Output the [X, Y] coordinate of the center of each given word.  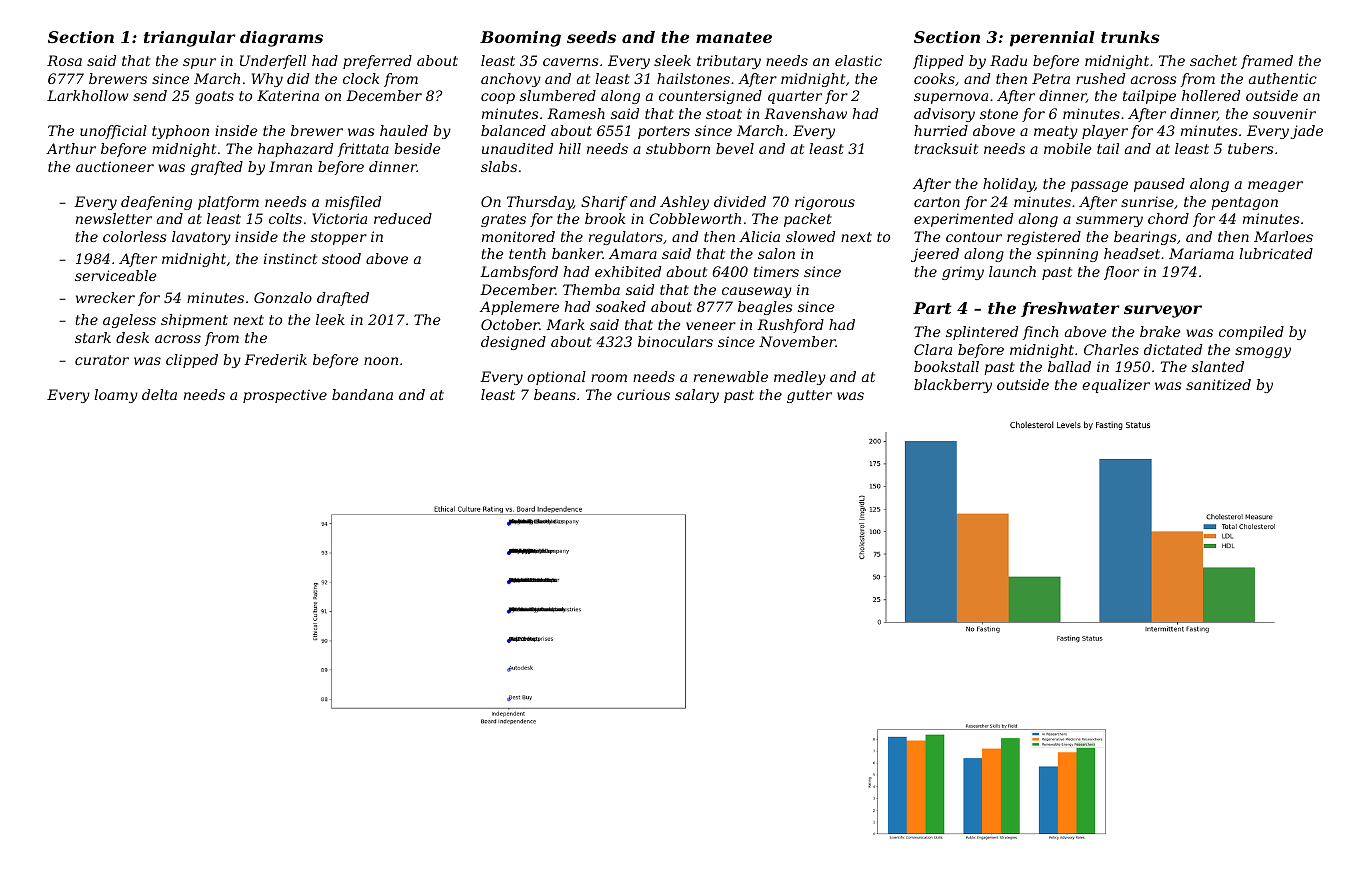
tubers [1250, 148]
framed [1267, 62]
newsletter [114, 218]
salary [697, 396]
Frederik [275, 359]
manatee [734, 37]
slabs [499, 166]
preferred [377, 62]
